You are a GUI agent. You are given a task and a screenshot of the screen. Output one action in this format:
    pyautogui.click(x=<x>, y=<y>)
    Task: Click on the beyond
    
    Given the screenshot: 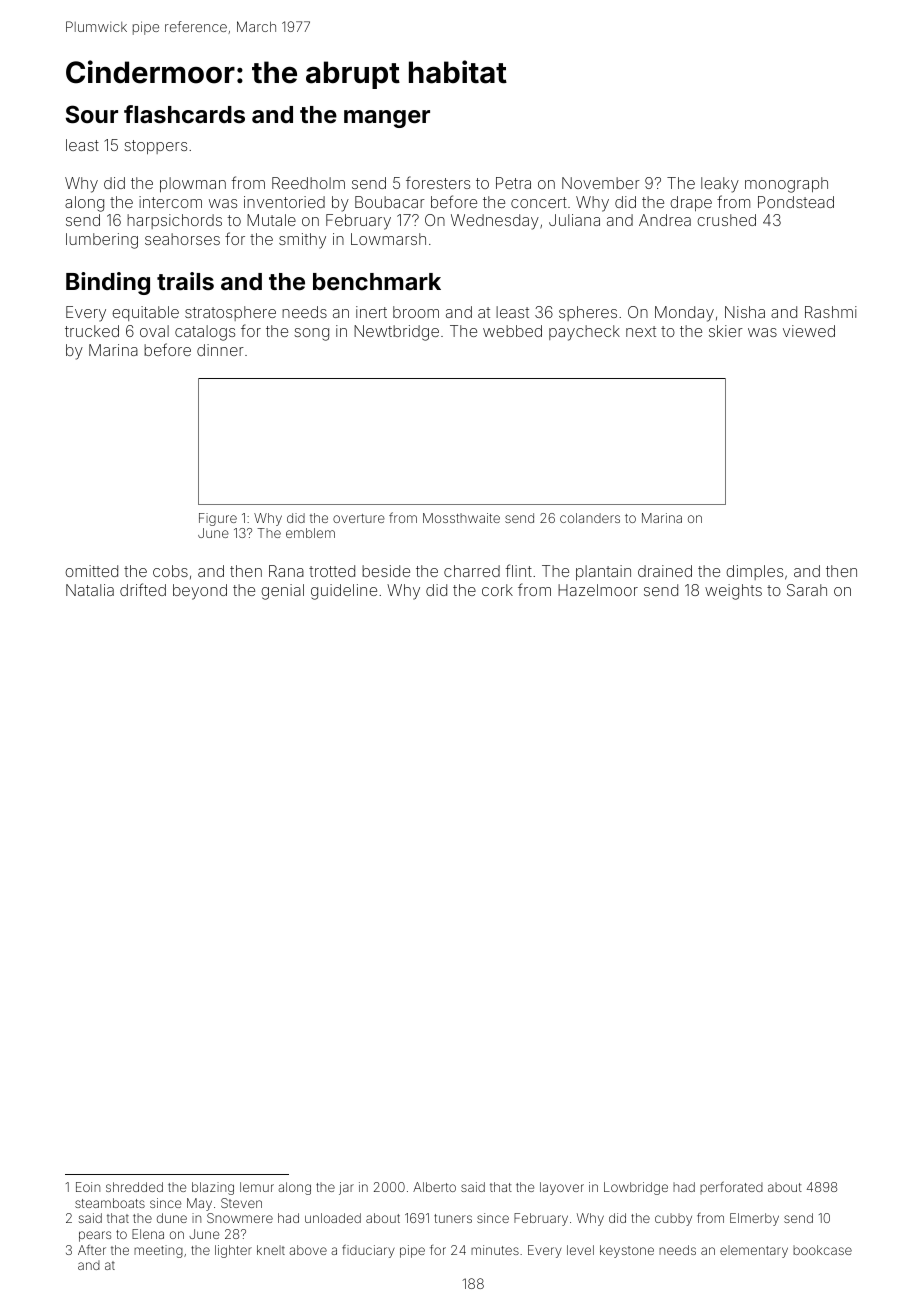 What is the action you would take?
    pyautogui.click(x=200, y=592)
